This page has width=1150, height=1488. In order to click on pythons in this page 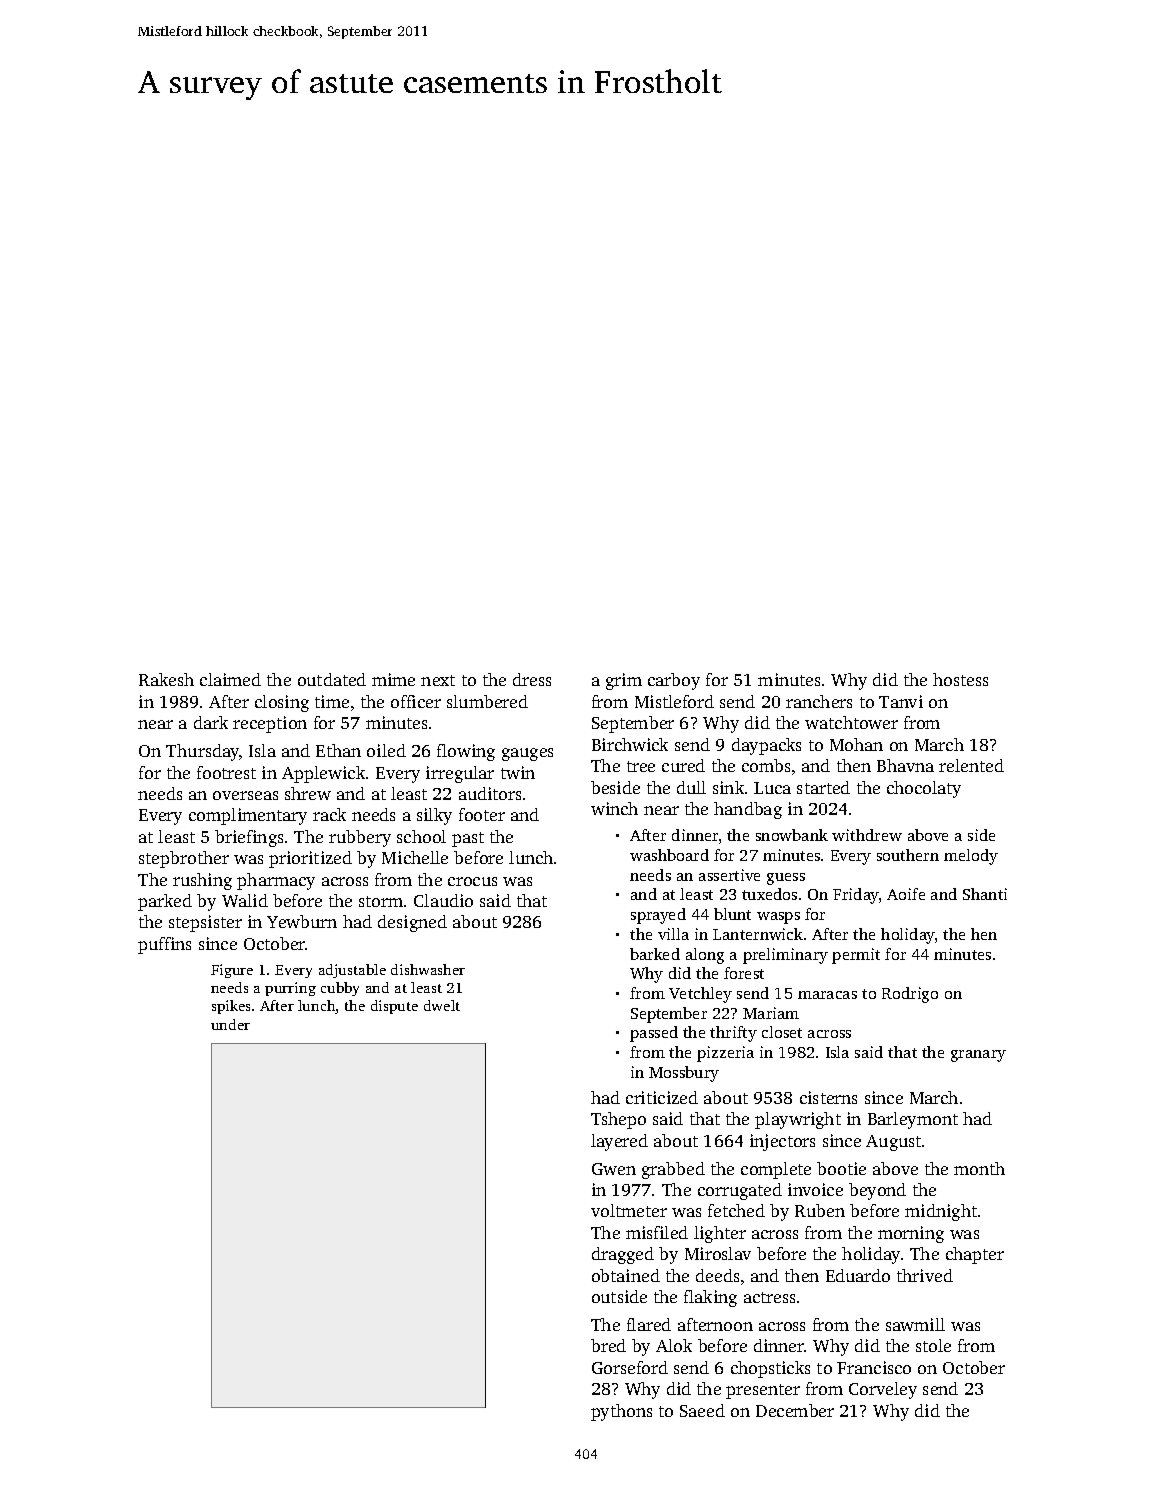, I will do `click(621, 1412)`.
